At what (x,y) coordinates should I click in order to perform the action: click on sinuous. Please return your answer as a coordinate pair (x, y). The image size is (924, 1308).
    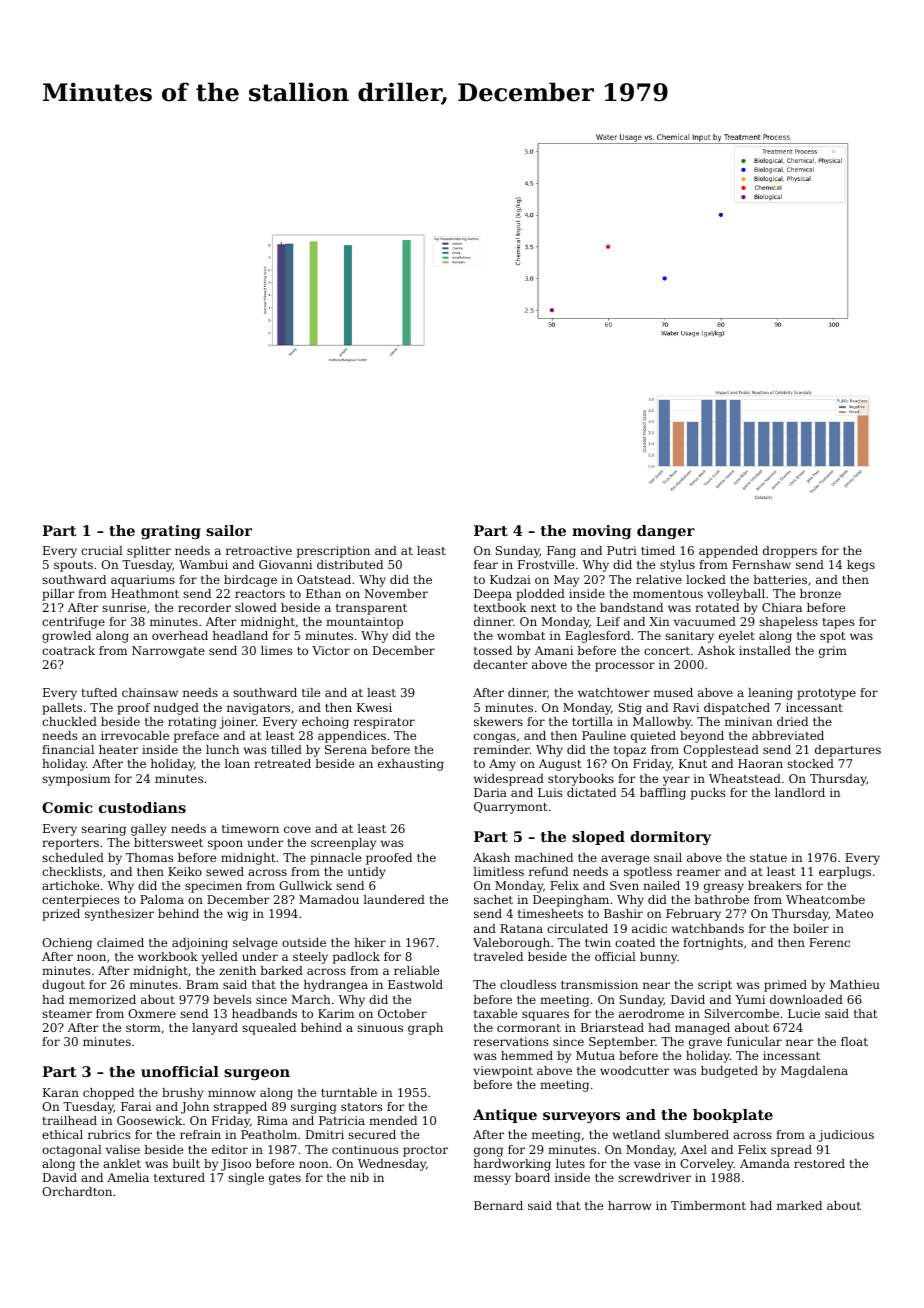
    Looking at the image, I should click on (380, 1027).
